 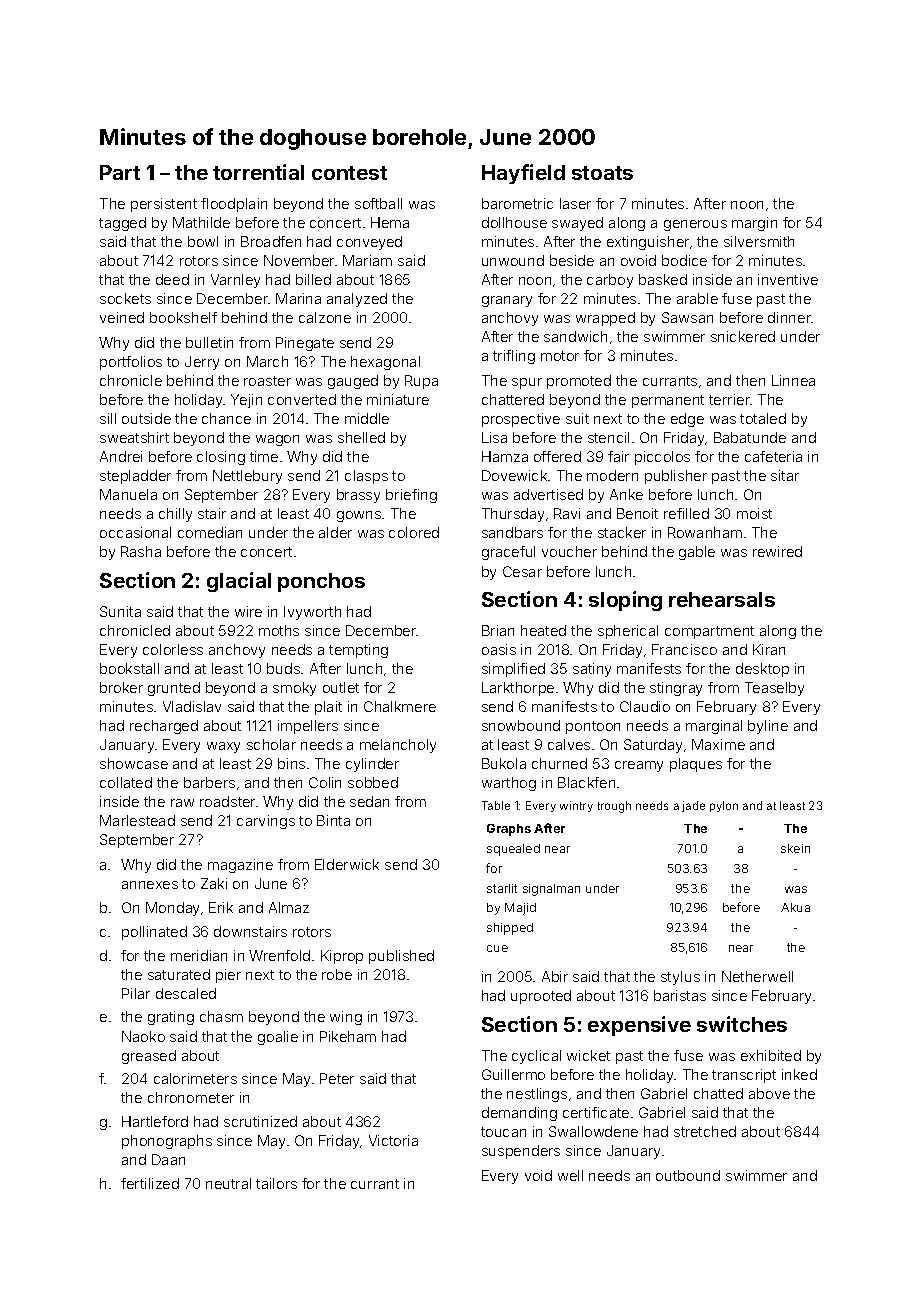 What do you see at coordinates (266, 822) in the image?
I see `carvings` at bounding box center [266, 822].
